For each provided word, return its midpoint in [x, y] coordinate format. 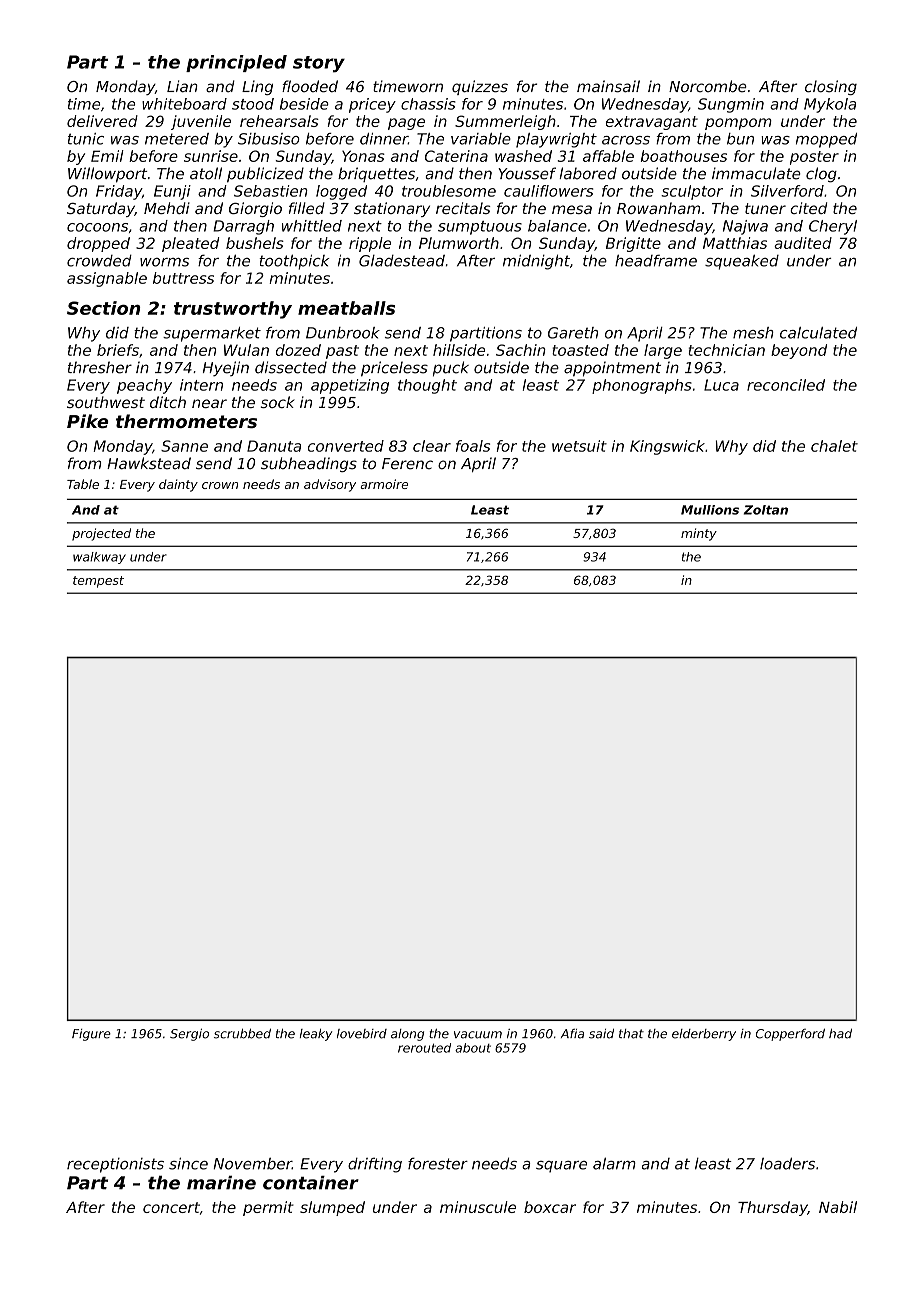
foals [473, 446]
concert [171, 1207]
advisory [330, 485]
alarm [614, 1163]
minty [699, 534]
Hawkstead [149, 463]
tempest [98, 582]
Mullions [710, 510]
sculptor [692, 192]
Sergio [189, 1035]
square [561, 1167]
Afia [572, 1034]
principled [236, 63]
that [631, 1034]
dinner [384, 139]
